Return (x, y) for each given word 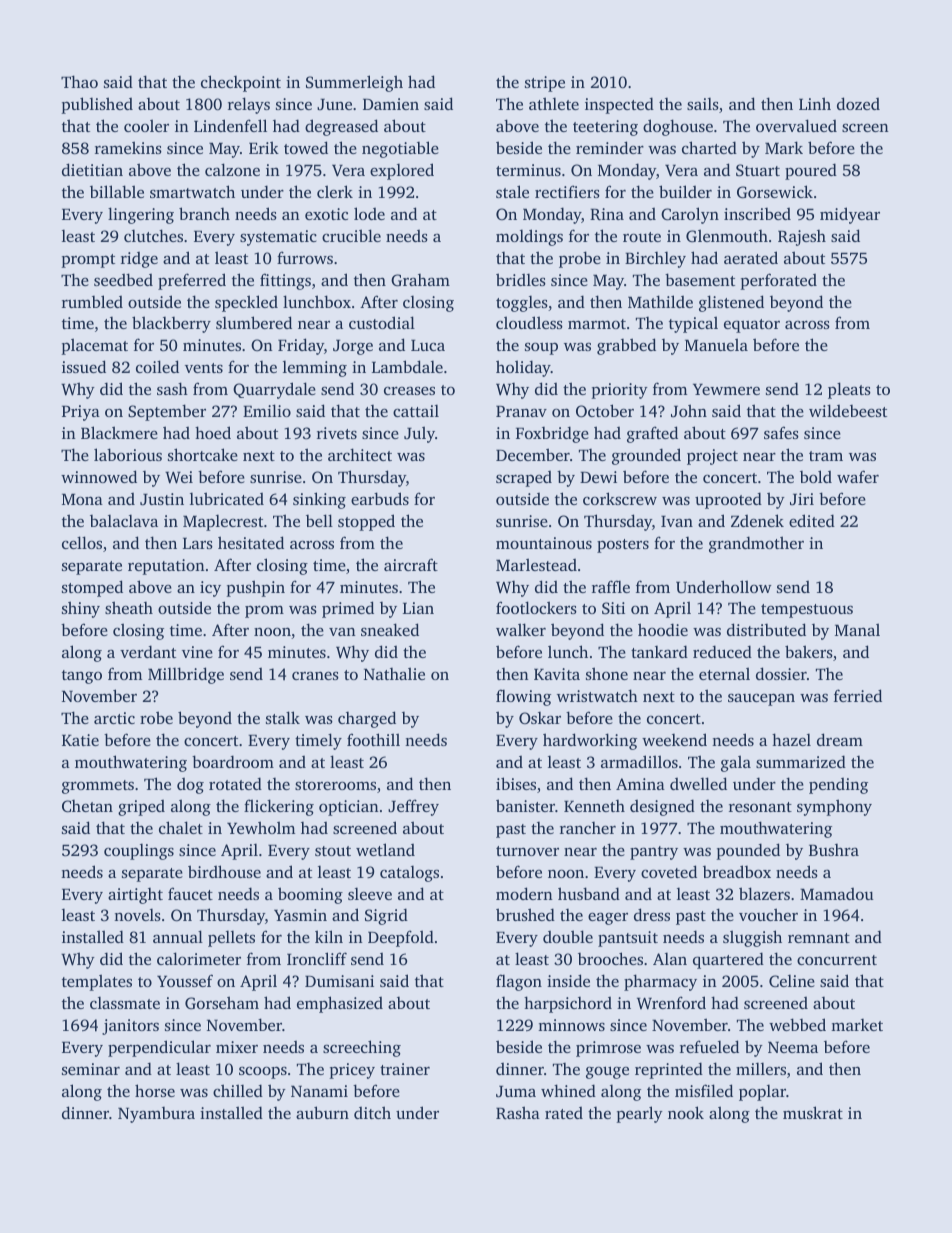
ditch (372, 1112)
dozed (858, 103)
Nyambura (156, 1115)
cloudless (529, 322)
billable (117, 191)
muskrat (813, 1112)
